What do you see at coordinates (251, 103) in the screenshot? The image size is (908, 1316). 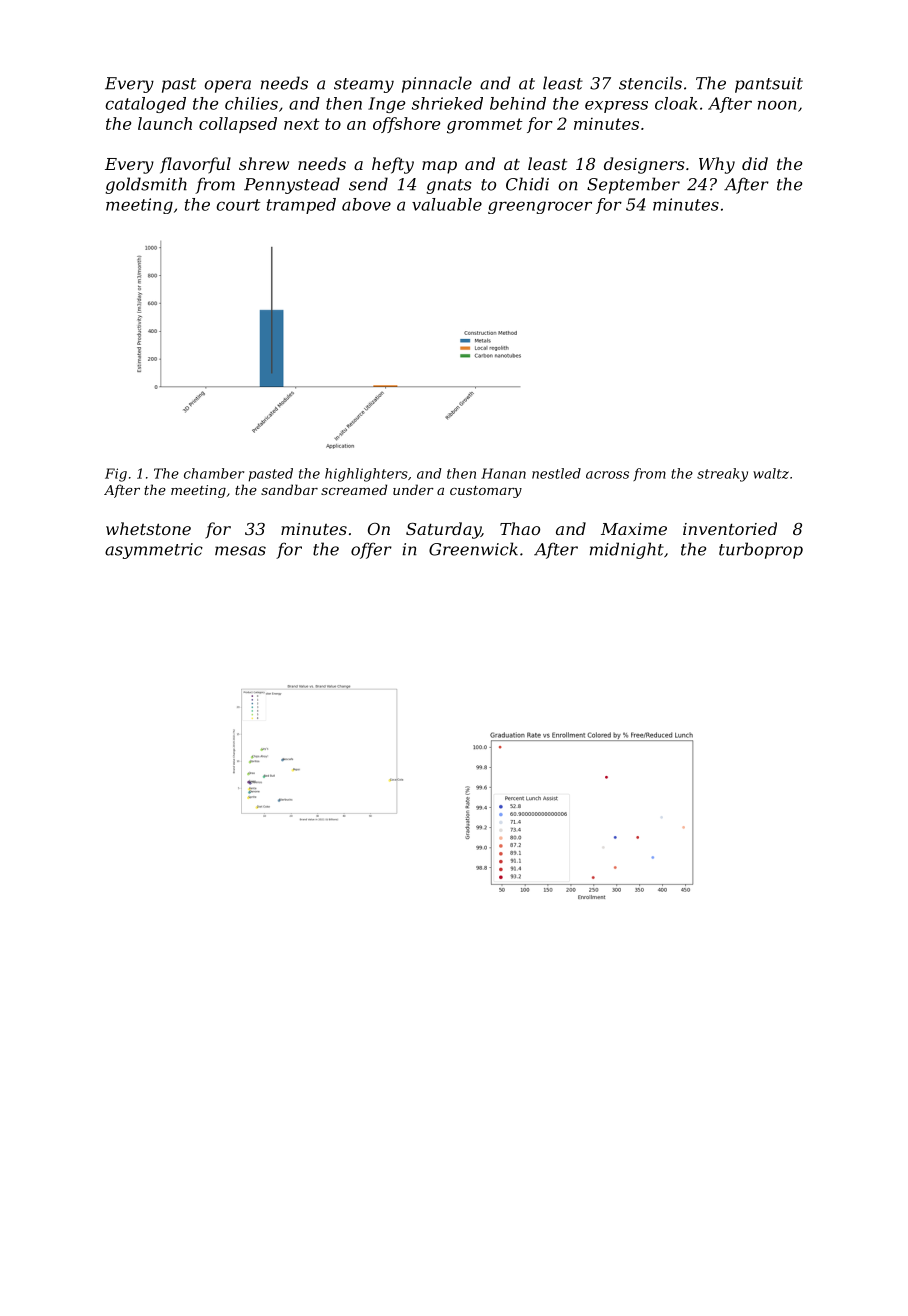 I see `chilies` at bounding box center [251, 103].
